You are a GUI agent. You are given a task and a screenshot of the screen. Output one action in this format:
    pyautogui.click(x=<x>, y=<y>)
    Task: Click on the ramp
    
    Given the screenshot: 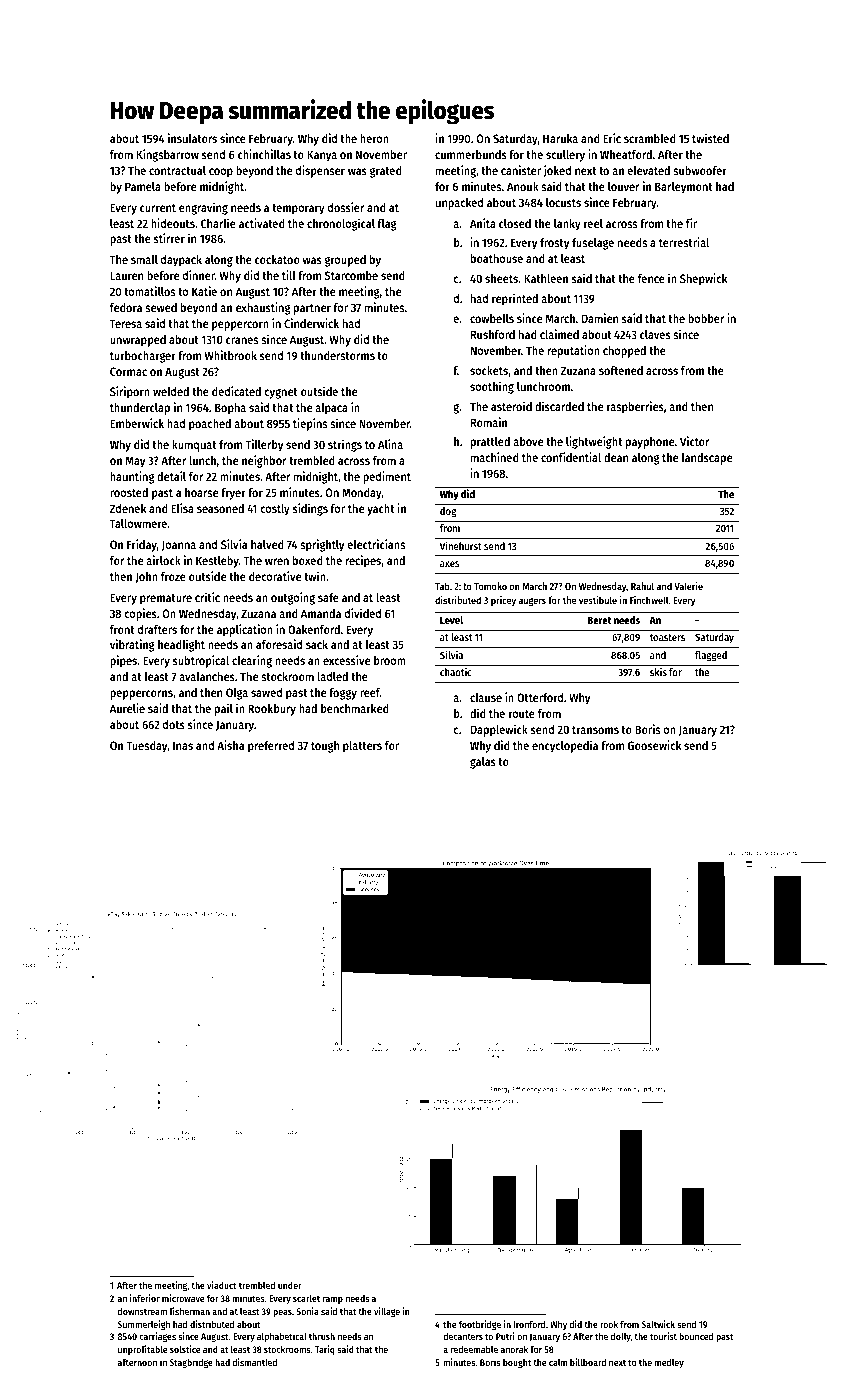 What is the action you would take?
    pyautogui.click(x=333, y=1300)
